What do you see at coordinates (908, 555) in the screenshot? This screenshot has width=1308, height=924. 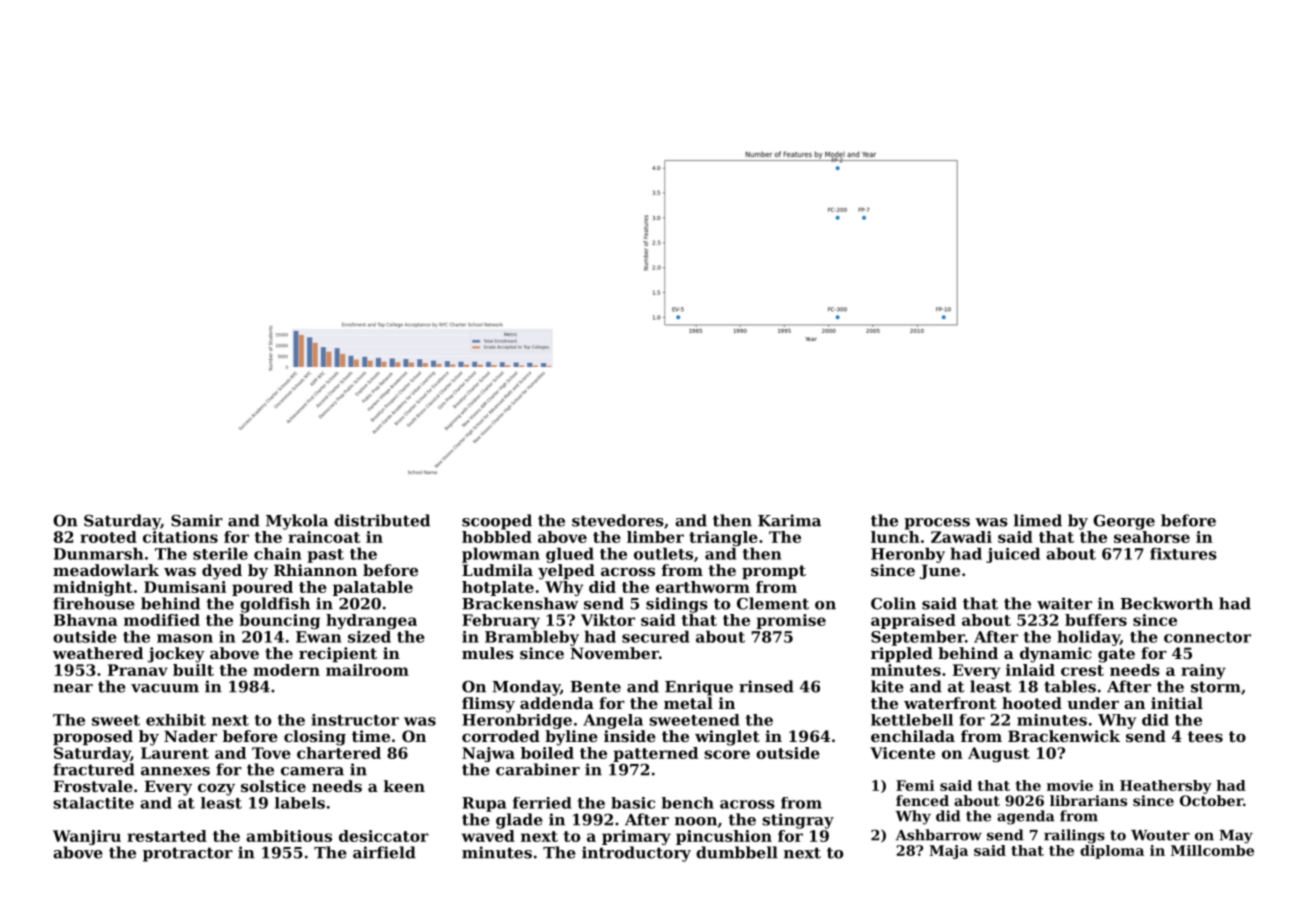 I see `Heronby` at bounding box center [908, 555].
